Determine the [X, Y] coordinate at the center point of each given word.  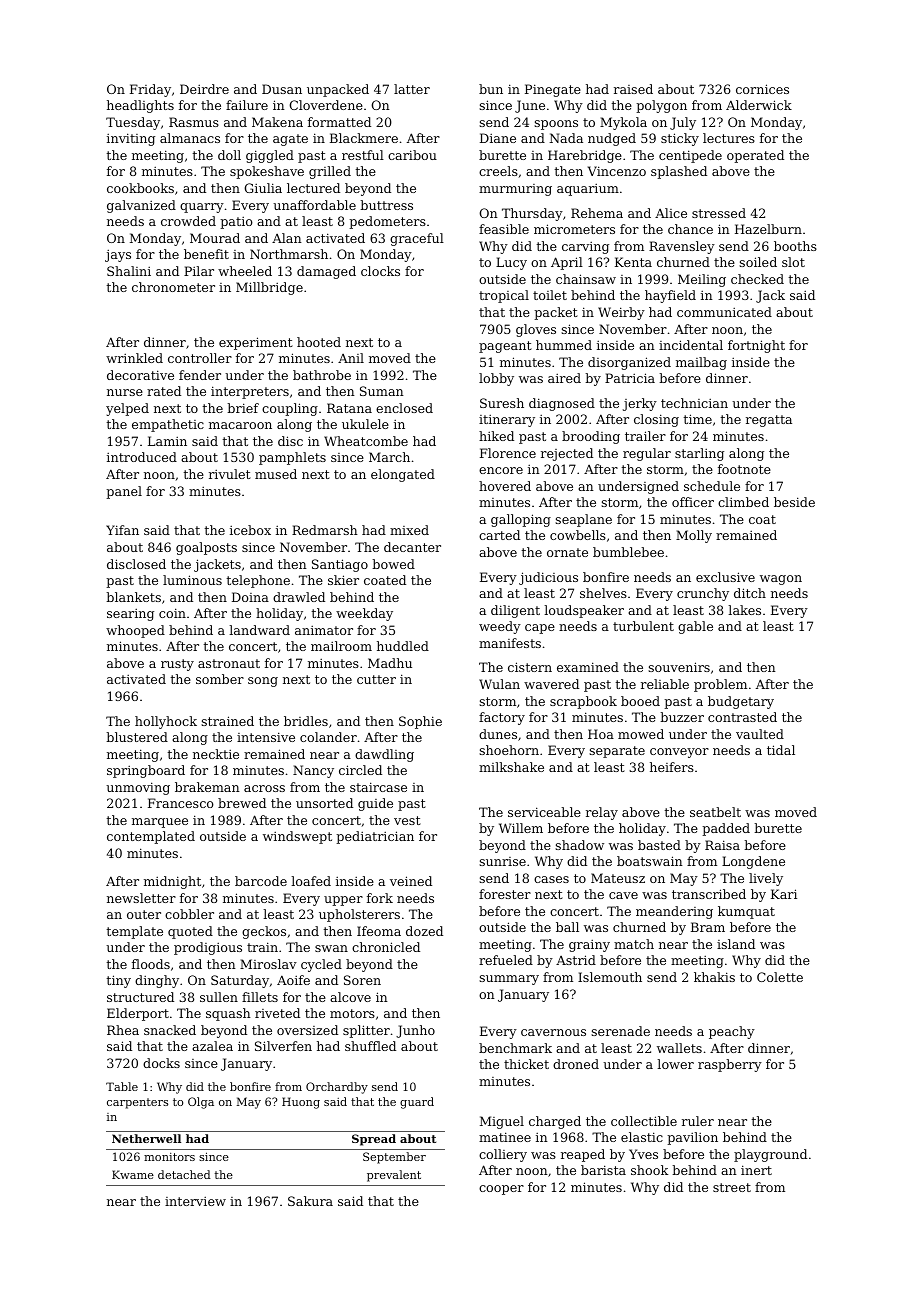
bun [491, 89]
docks [161, 1063]
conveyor [679, 753]
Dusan [282, 89]
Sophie [420, 722]
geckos [264, 932]
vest [407, 820]
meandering [674, 912]
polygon [661, 106]
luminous [192, 580]
